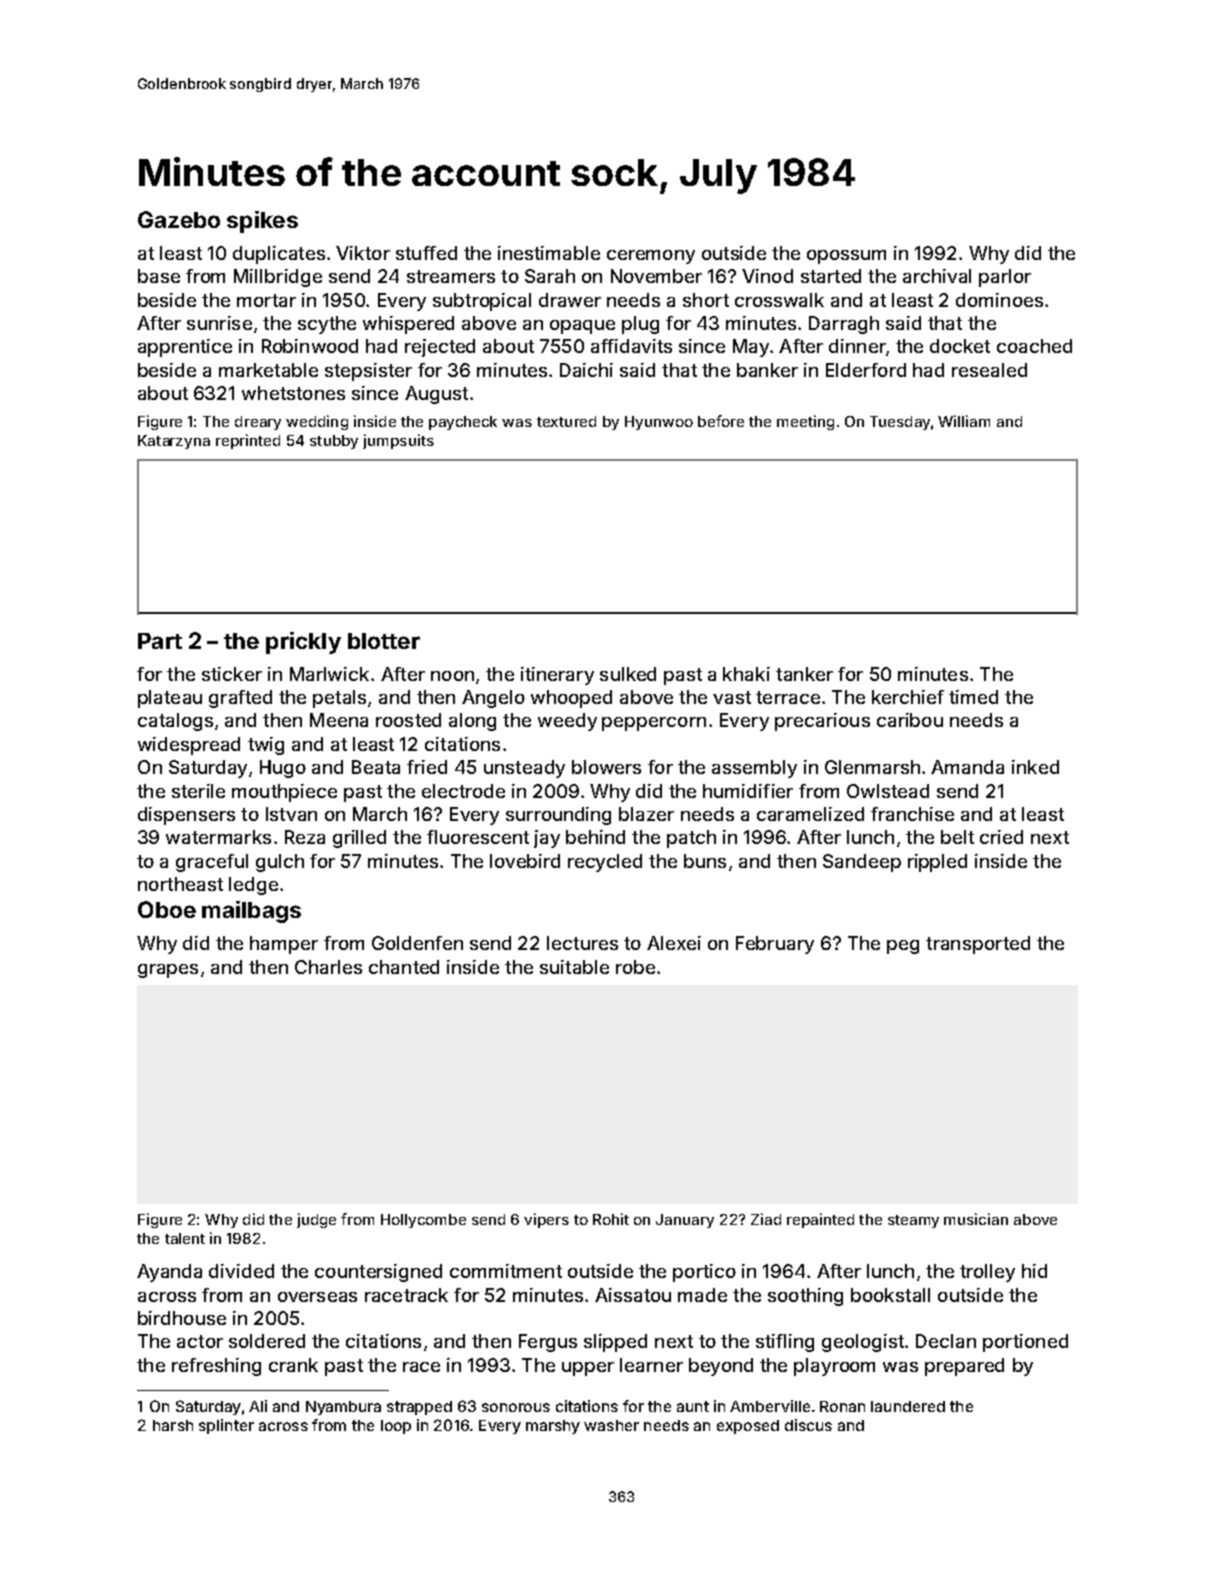  What do you see at coordinates (651, 257) in the screenshot?
I see `ceremony` at bounding box center [651, 257].
